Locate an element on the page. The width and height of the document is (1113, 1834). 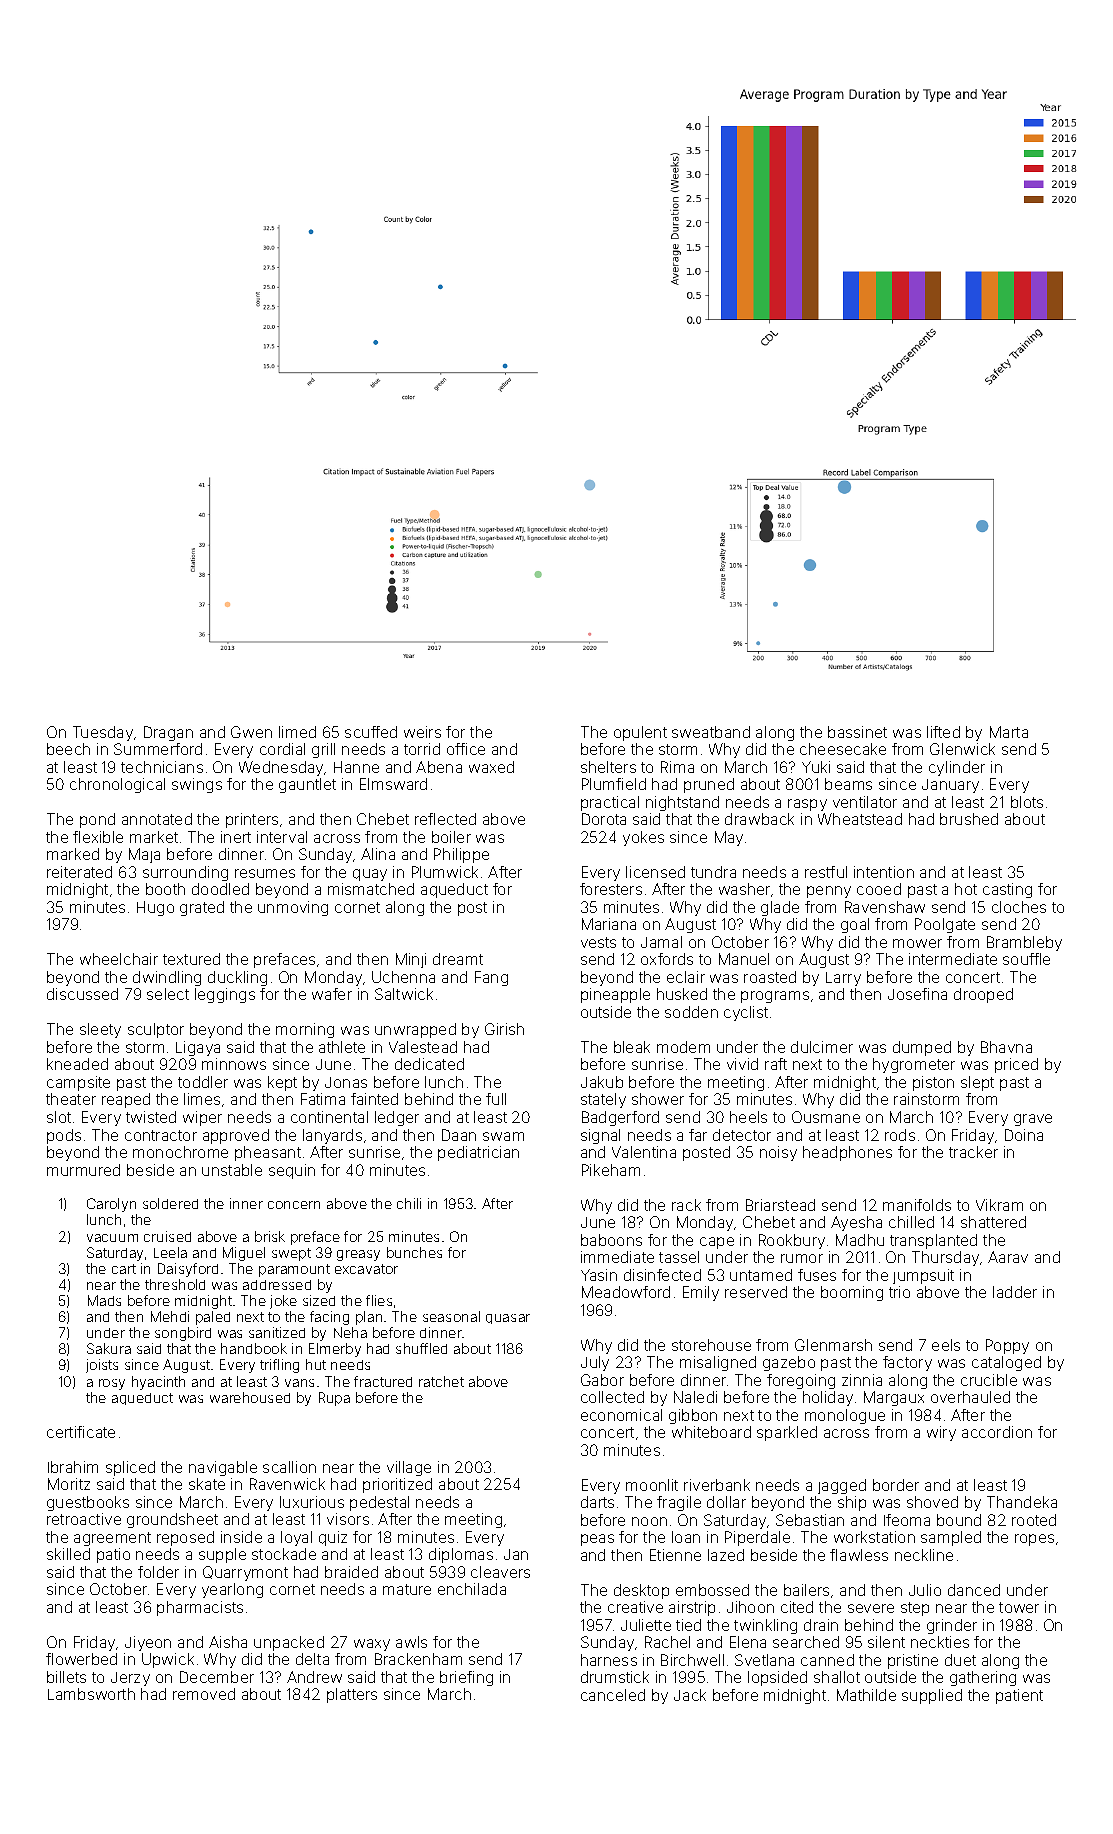
Ayesha is located at coordinates (856, 1223).
